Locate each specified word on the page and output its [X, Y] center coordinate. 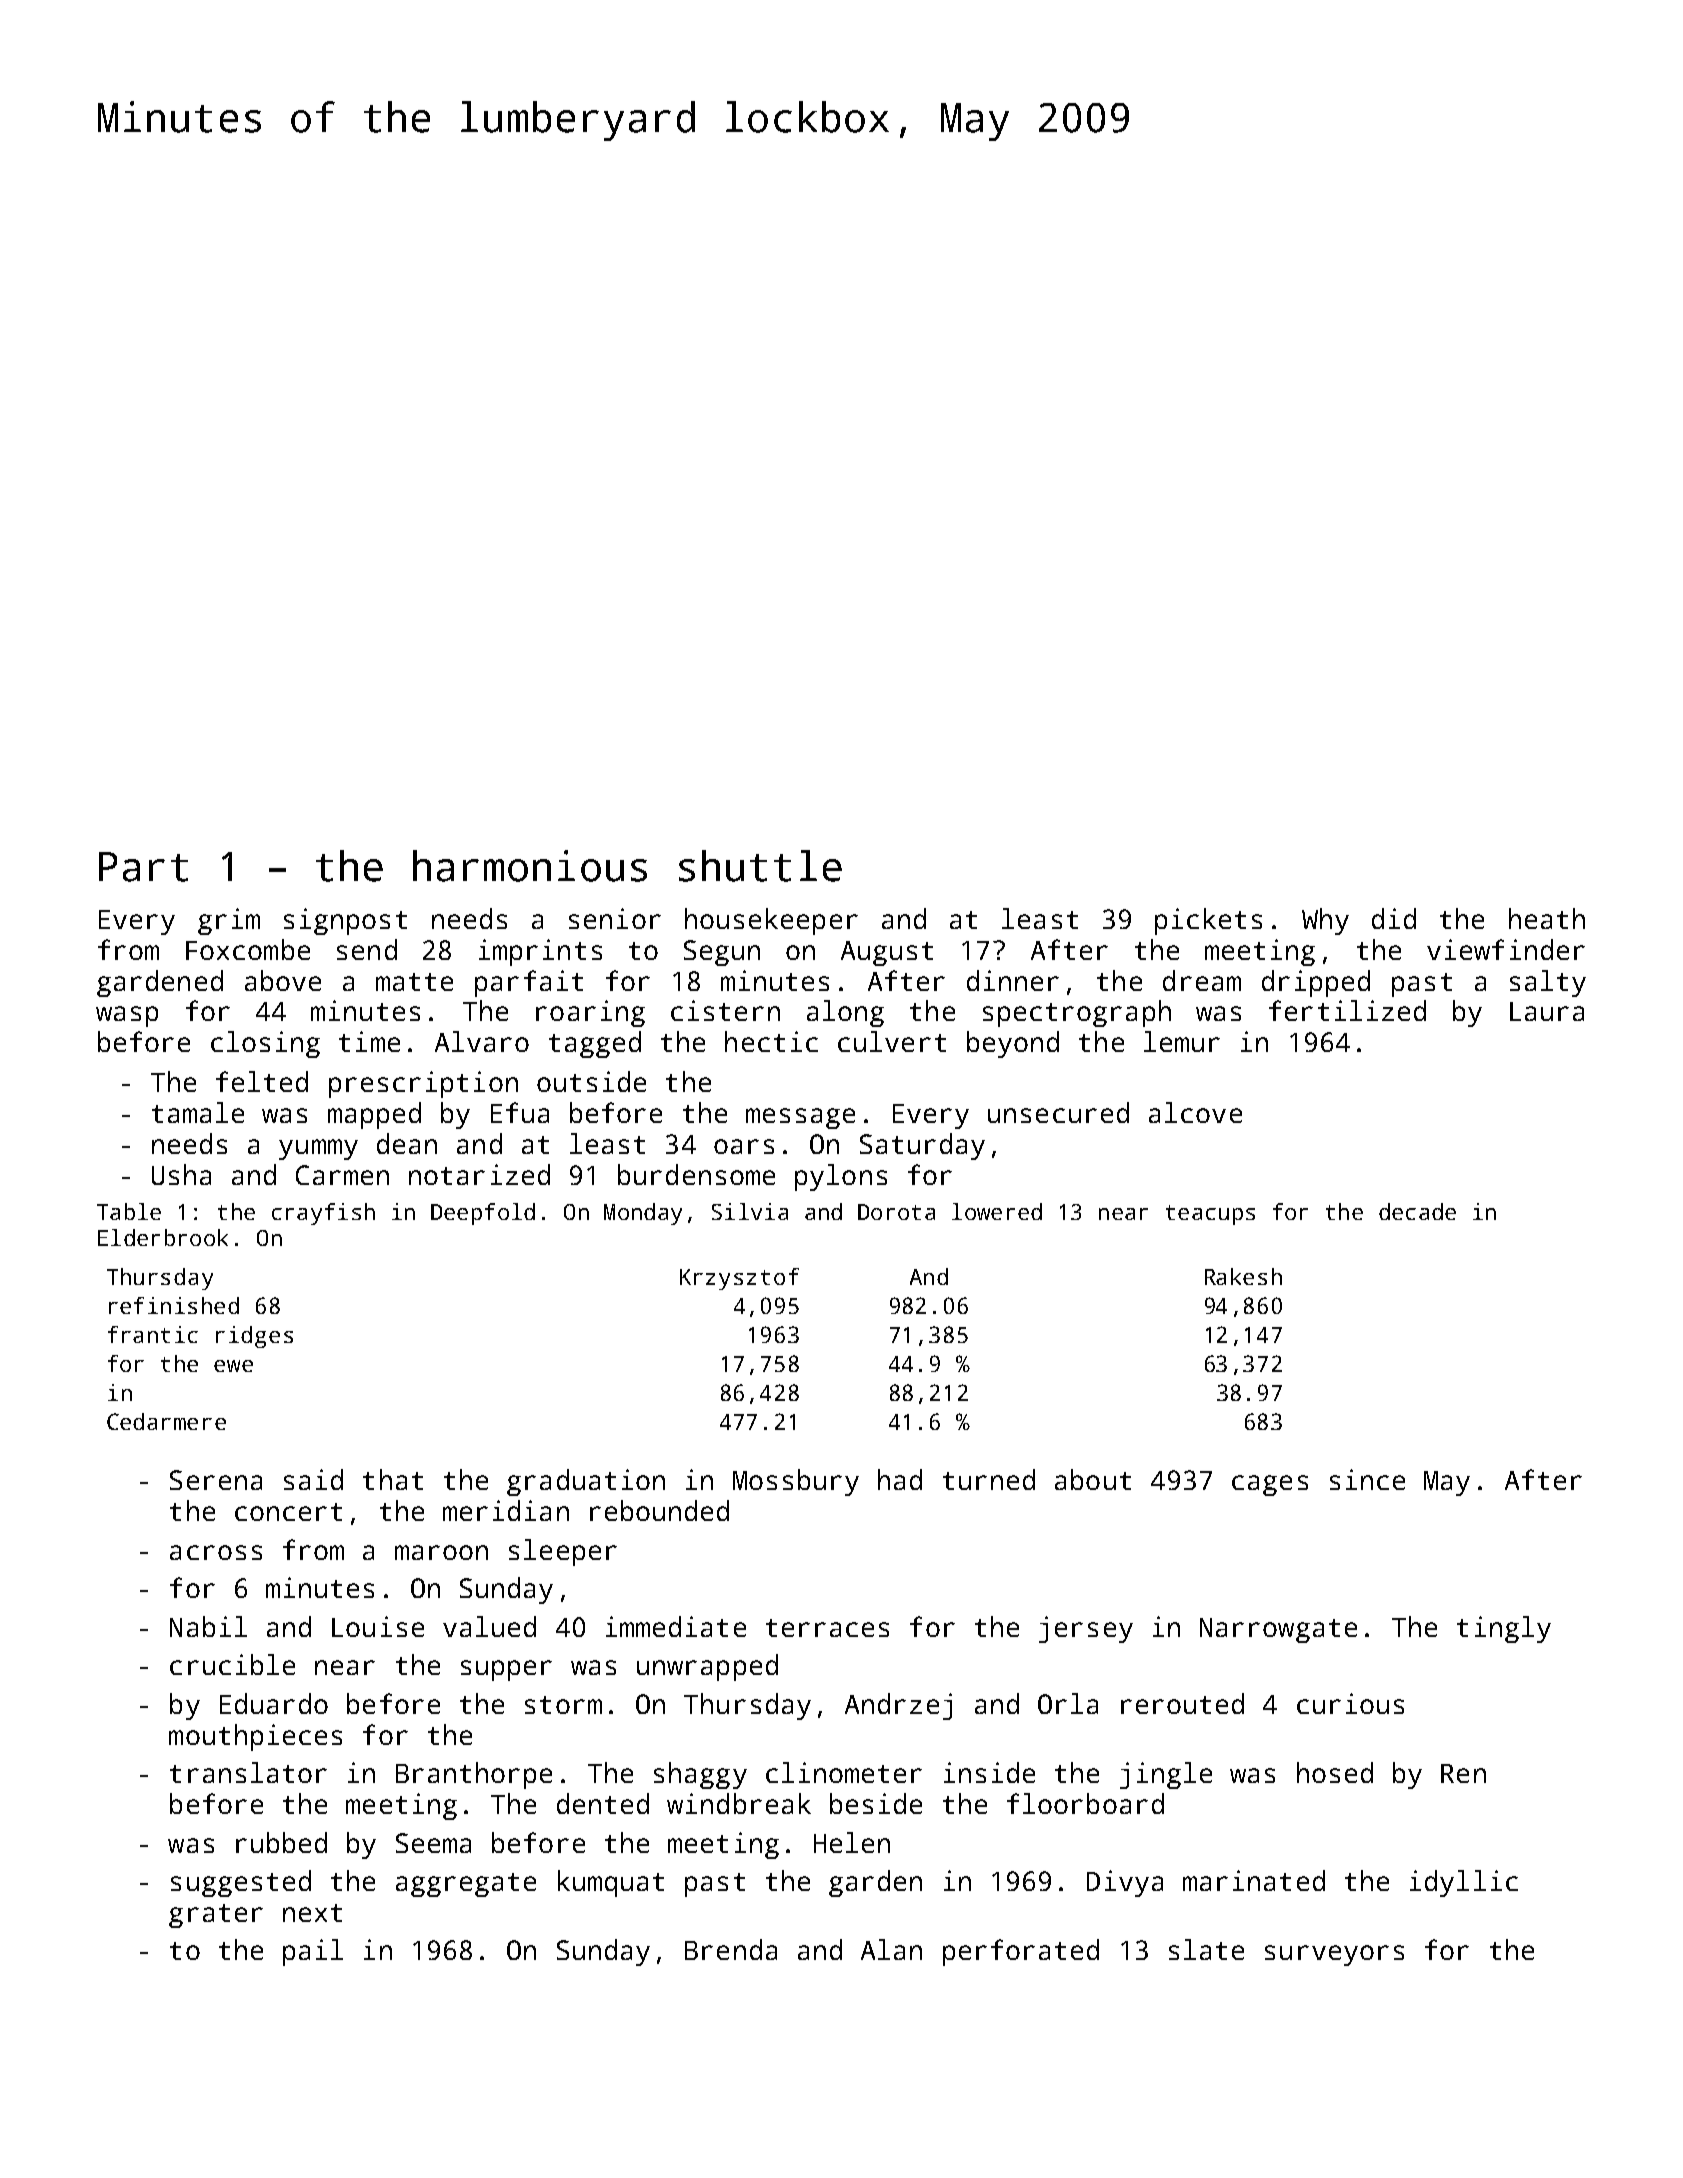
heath [1547, 918]
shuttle [760, 866]
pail [313, 1952]
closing [265, 1044]
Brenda [731, 1949]
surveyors [1334, 1955]
